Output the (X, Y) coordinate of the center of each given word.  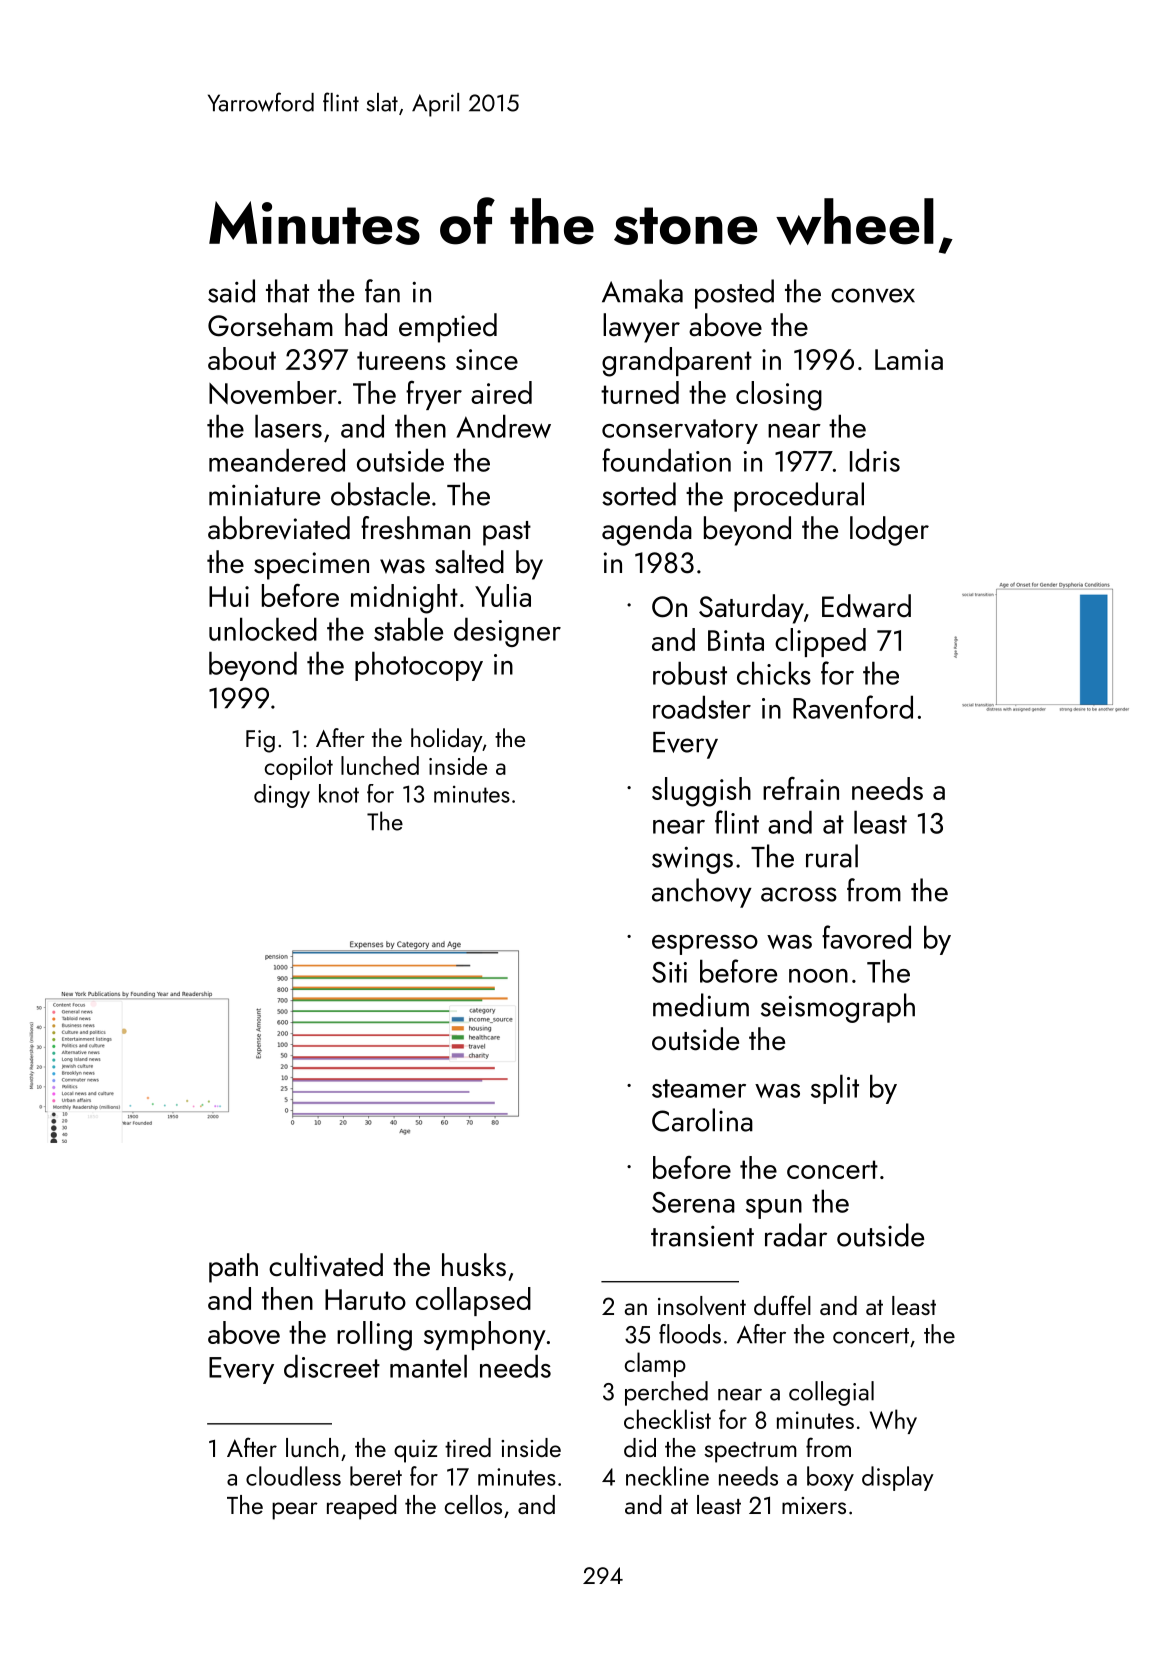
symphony (485, 1335)
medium (701, 1005)
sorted (639, 494)
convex (873, 295)
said (231, 291)
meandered (277, 460)
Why (893, 1421)
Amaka (642, 291)
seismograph (838, 1008)
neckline (667, 1476)
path (233, 1268)
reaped (362, 1507)
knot (339, 793)
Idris (875, 460)
